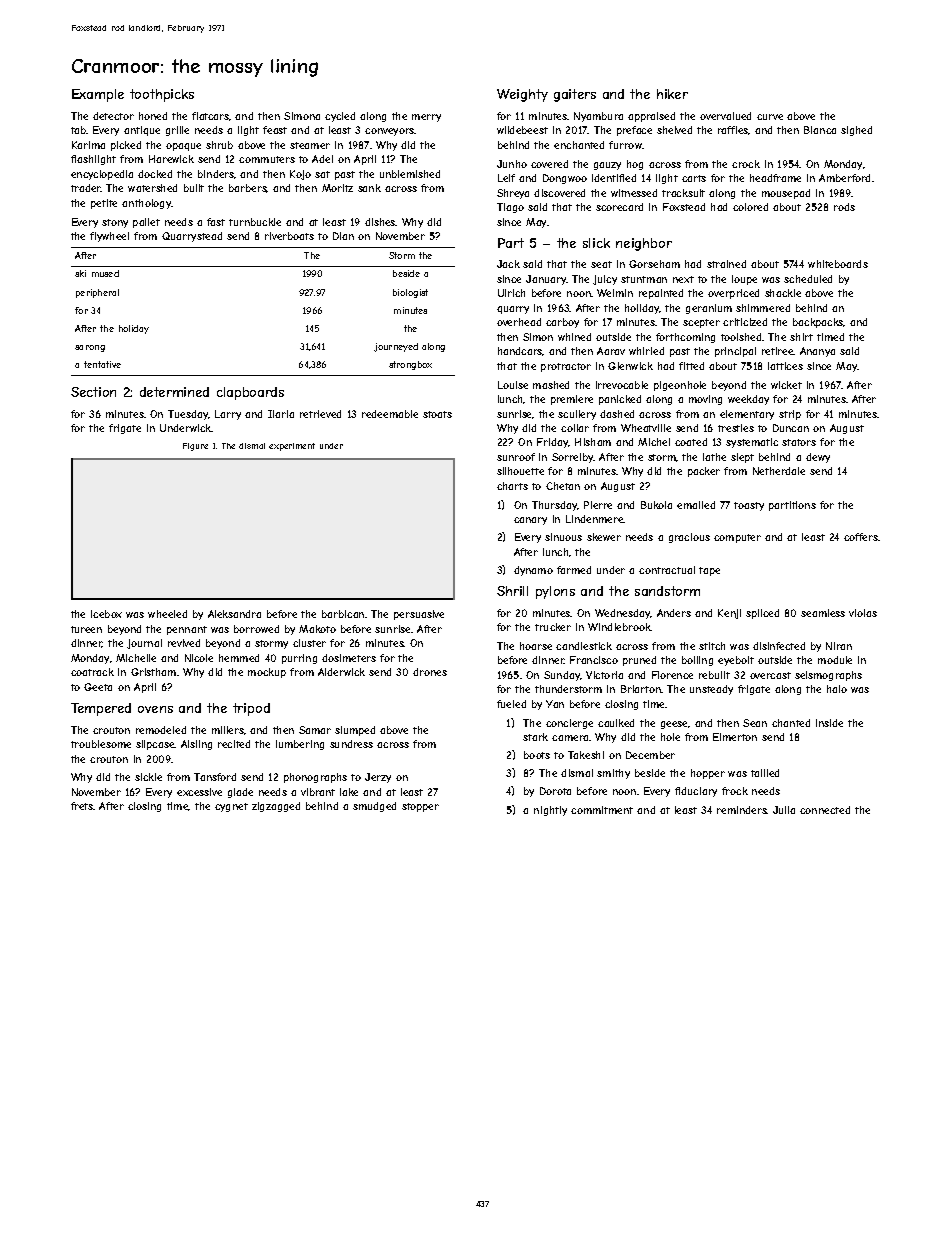  Describe the element at coordinates (508, 264) in the image. I see `Jack` at that location.
